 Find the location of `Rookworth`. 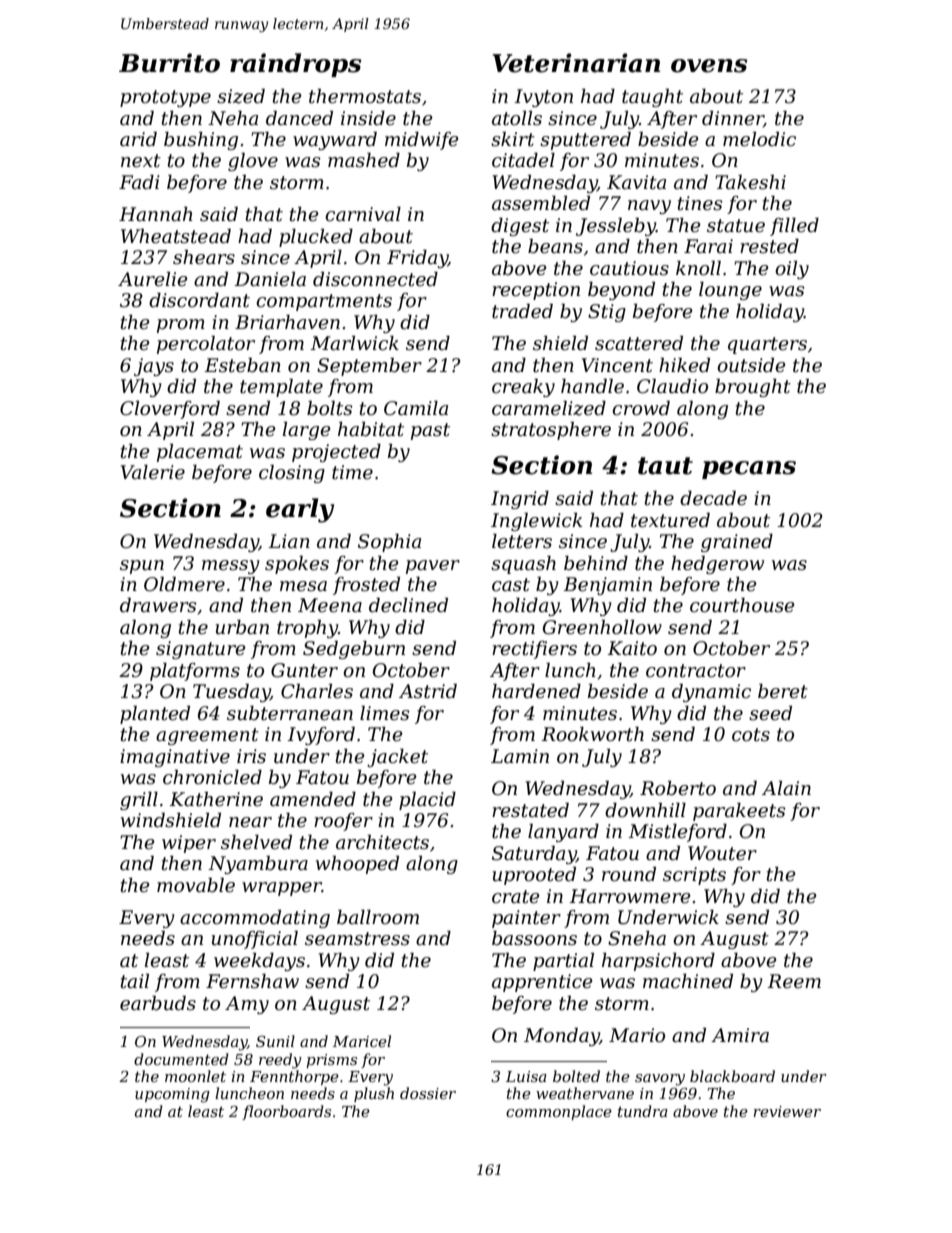

Rookworth is located at coordinates (592, 734).
